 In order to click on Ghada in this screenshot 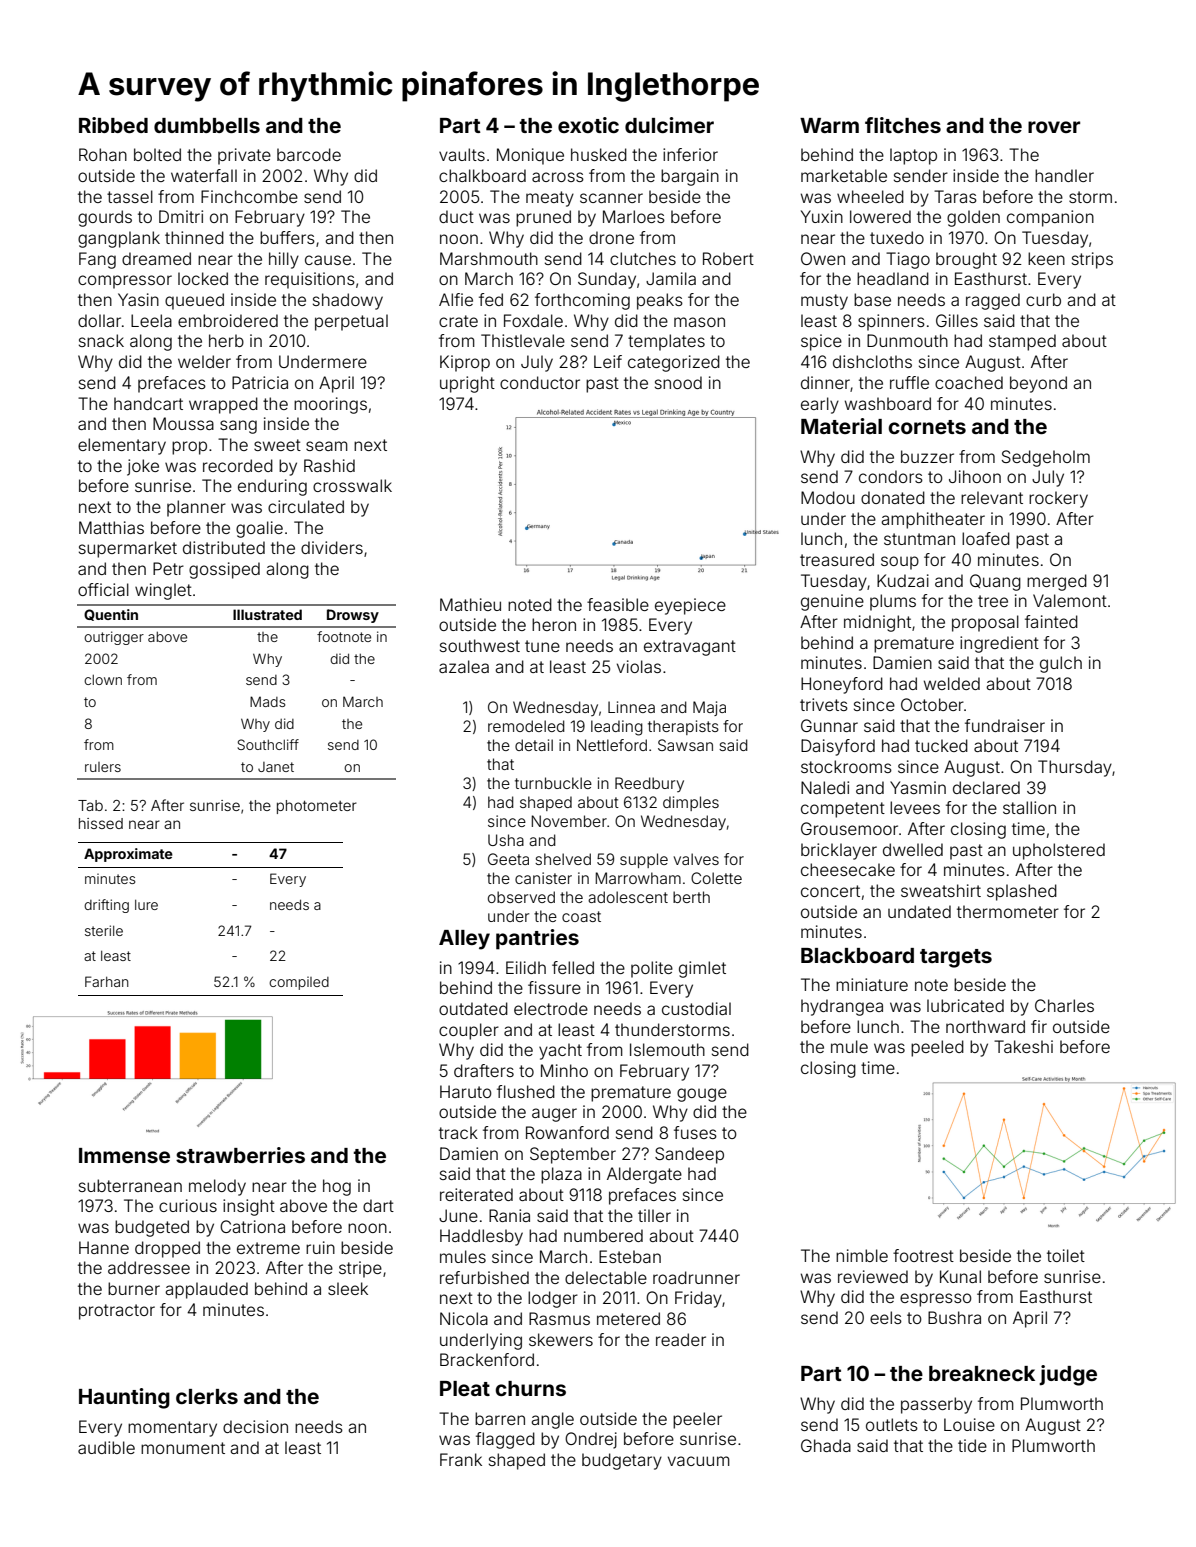, I will do `click(826, 1445)`.
